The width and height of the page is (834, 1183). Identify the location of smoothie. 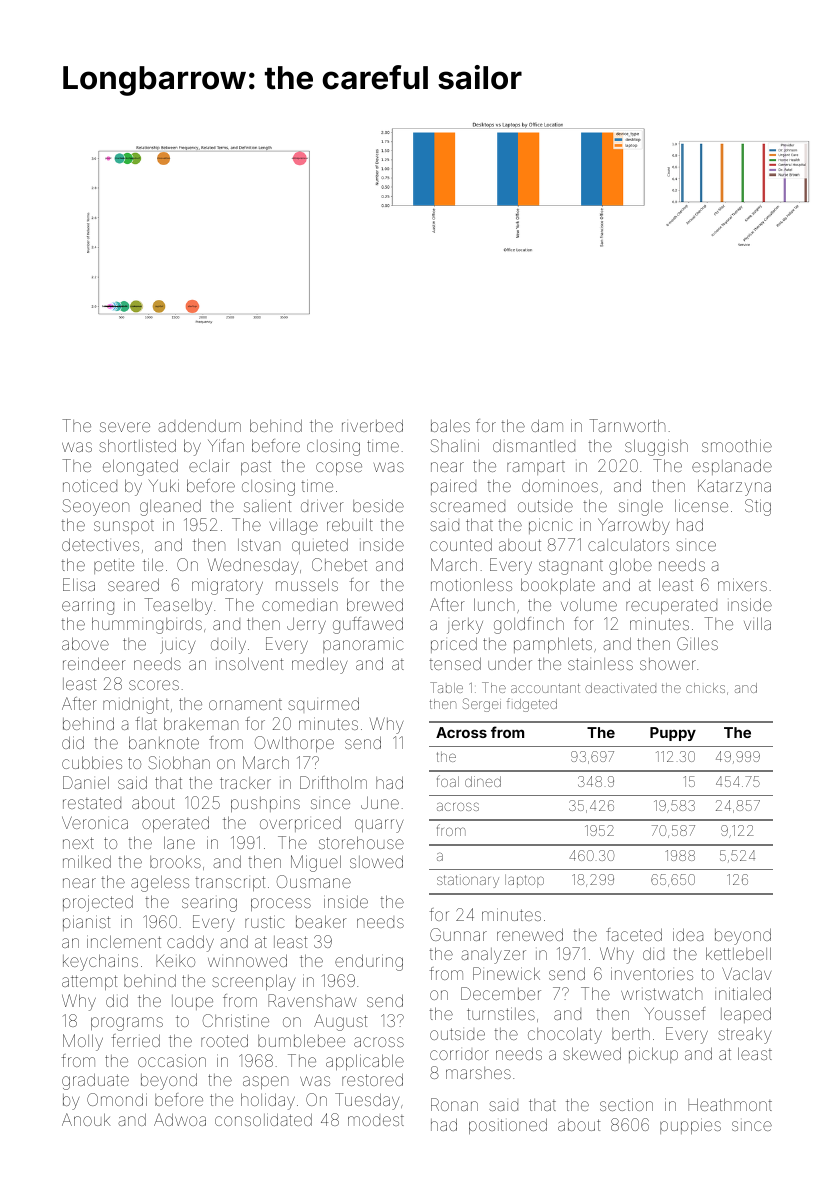
(737, 445).
